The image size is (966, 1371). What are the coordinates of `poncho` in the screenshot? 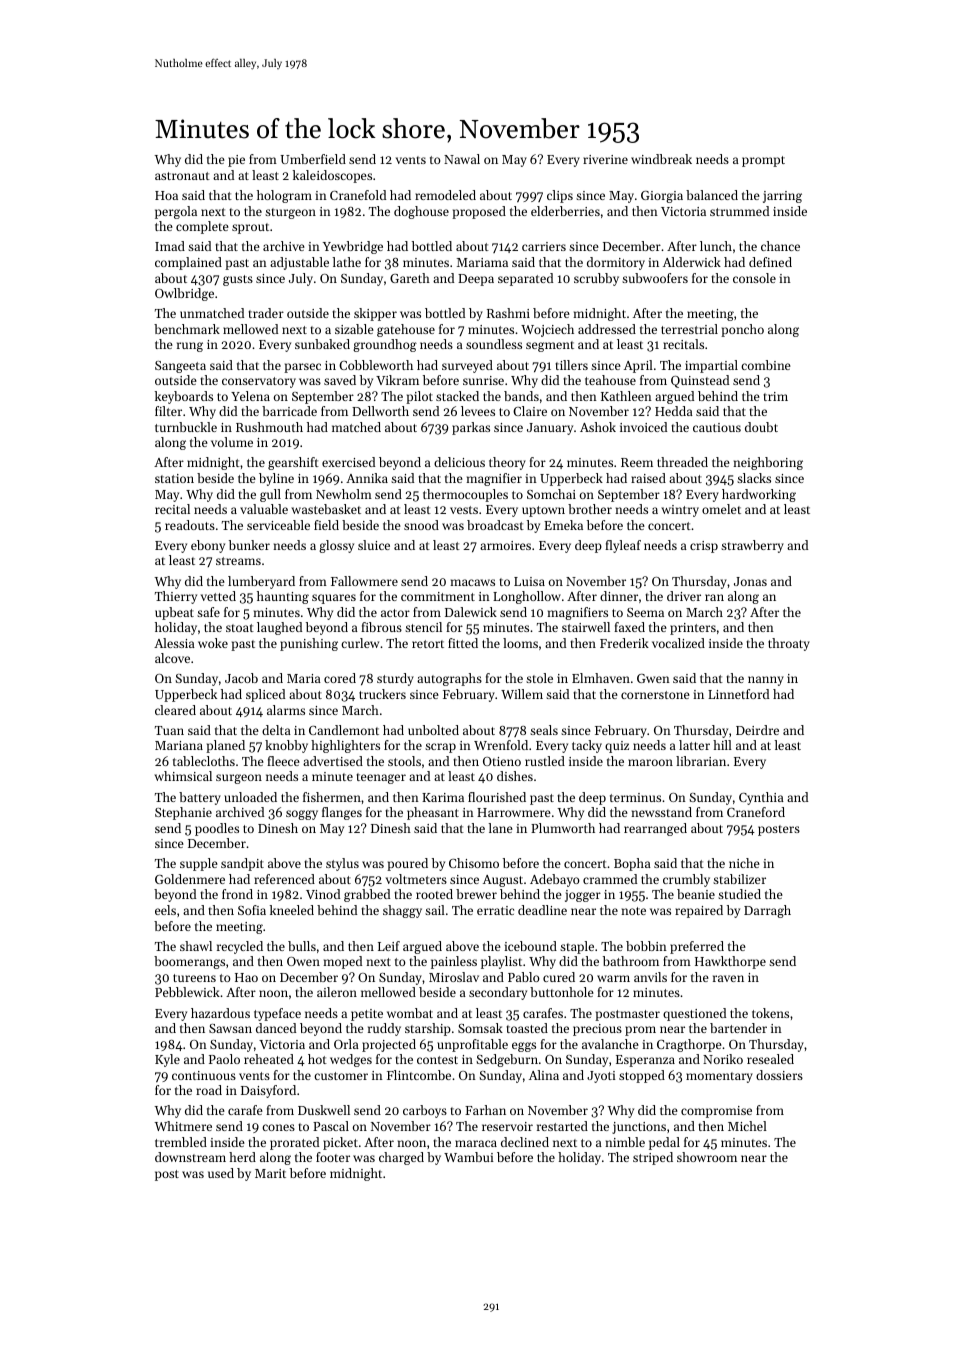 It's located at (742, 330).
